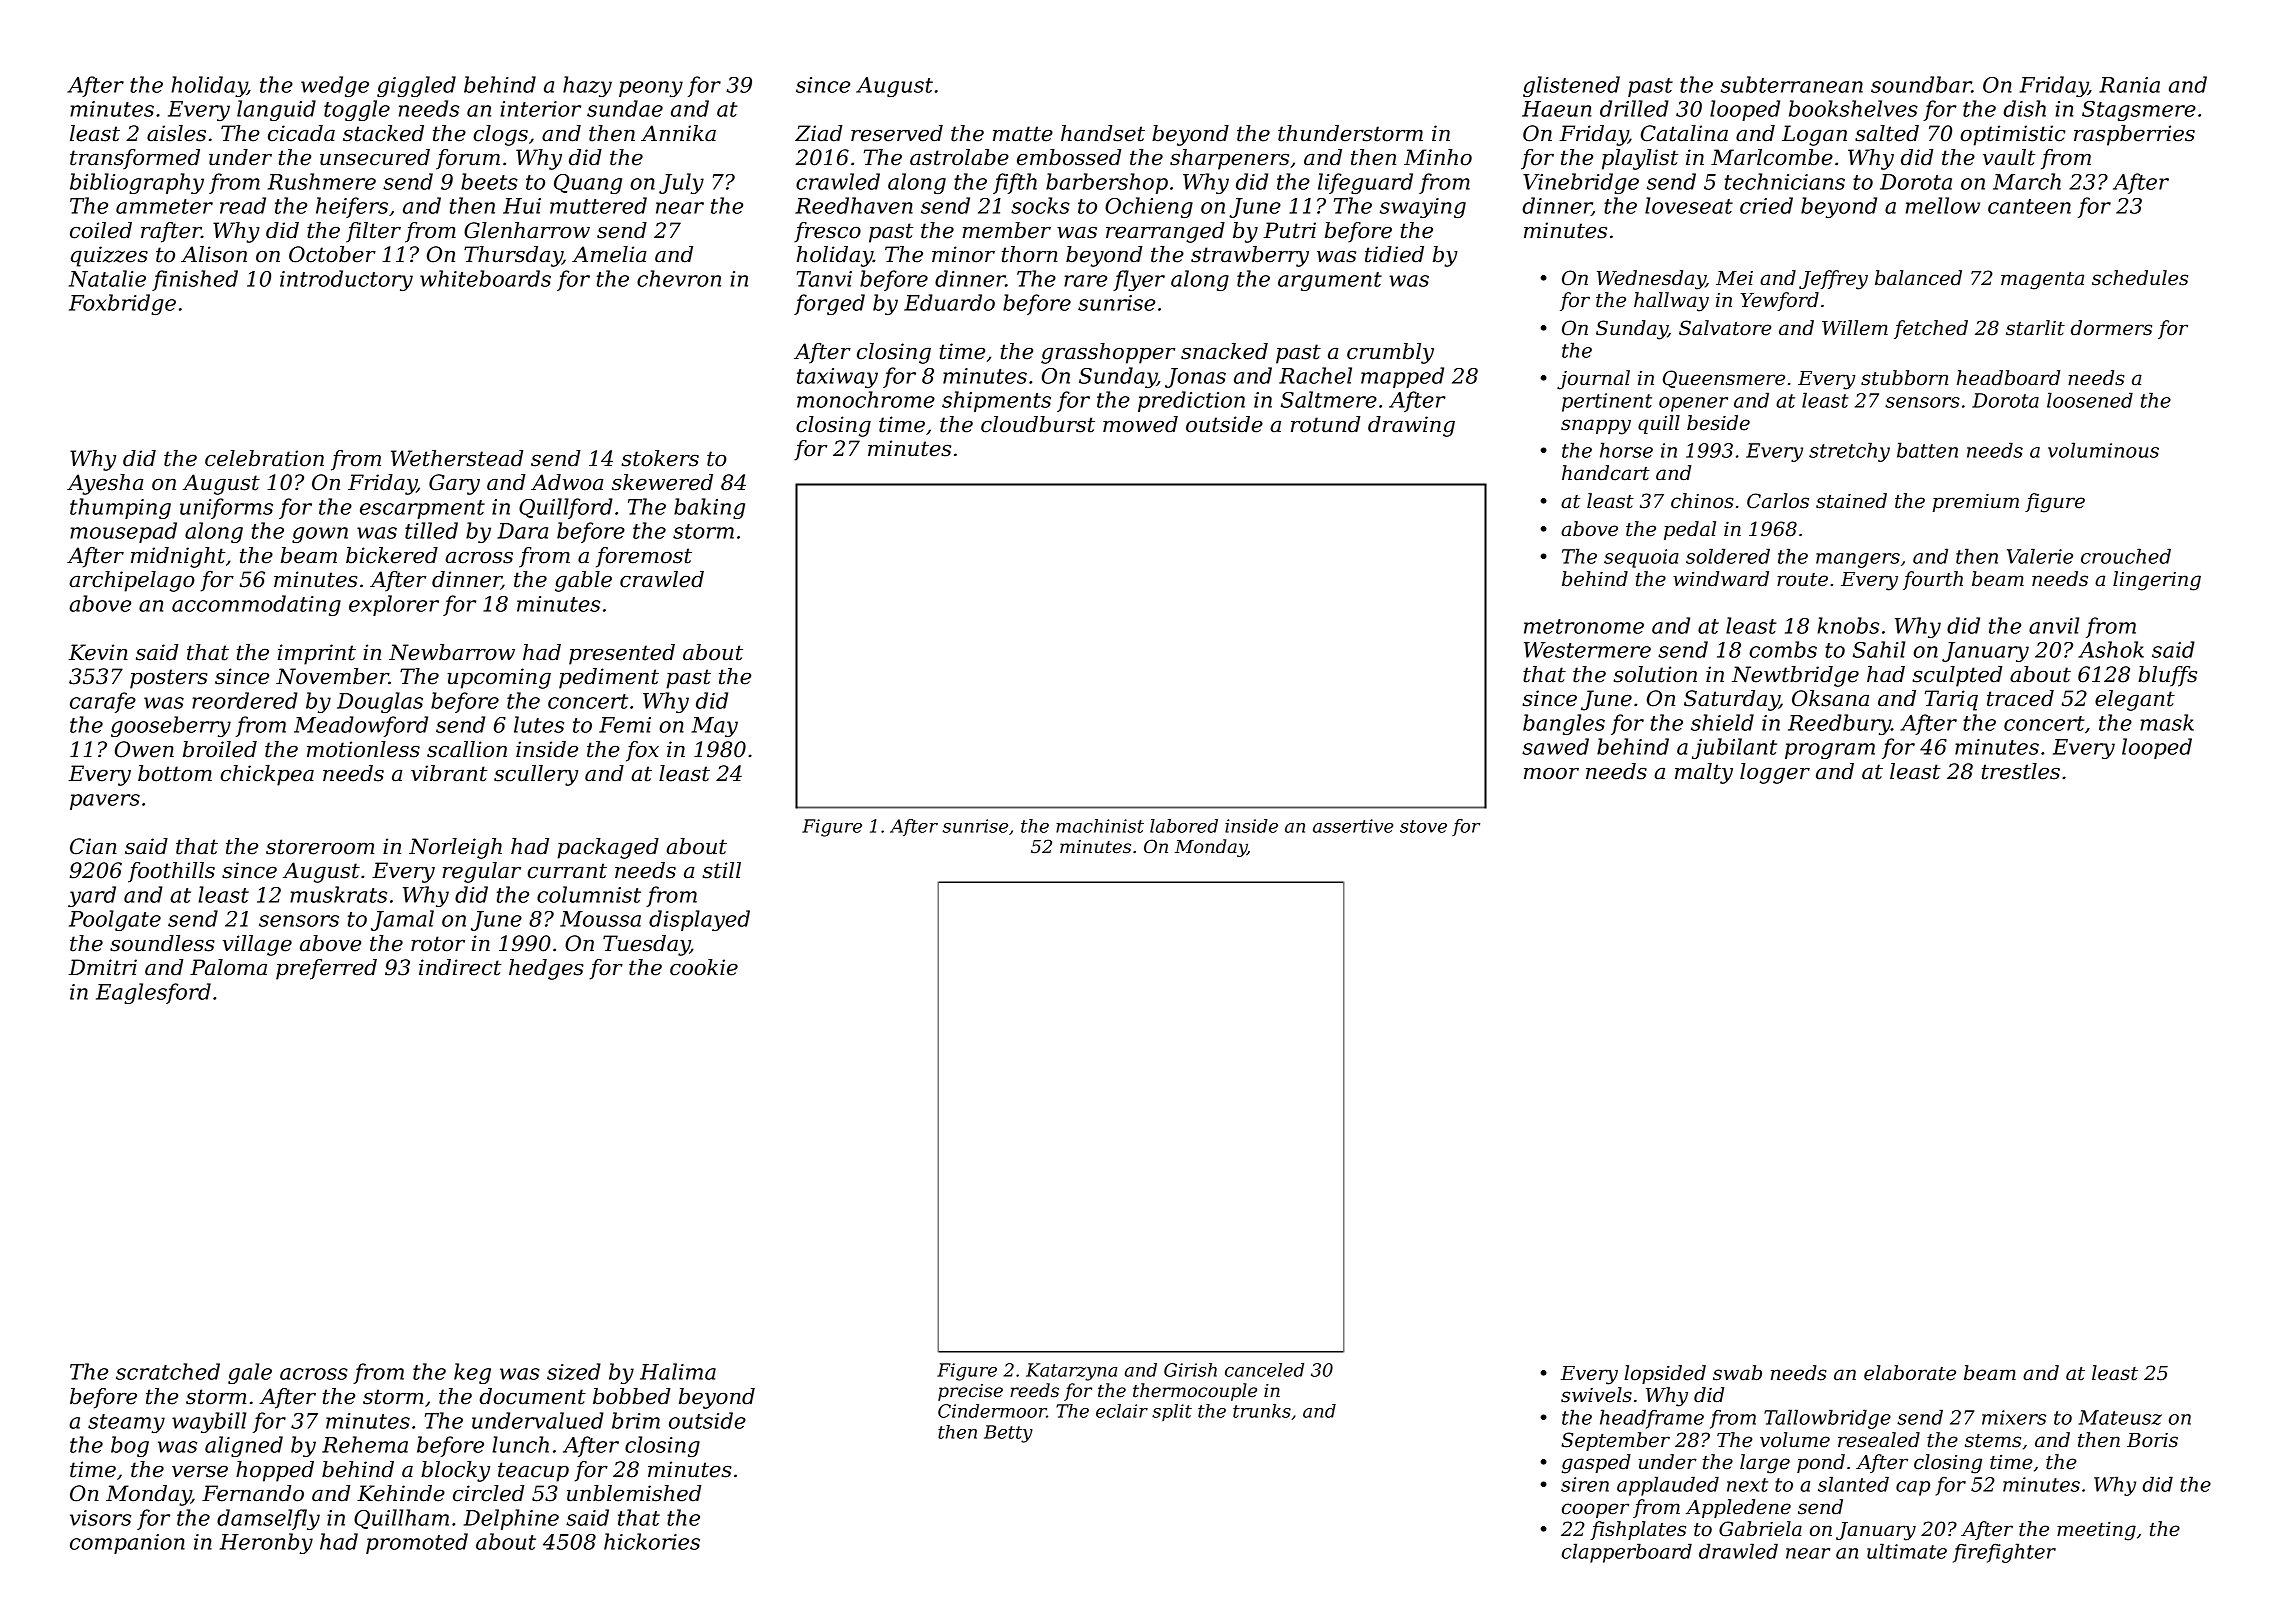 Image resolution: width=2282 pixels, height=1614 pixels. I want to click on clapperboard, so click(1627, 1553).
